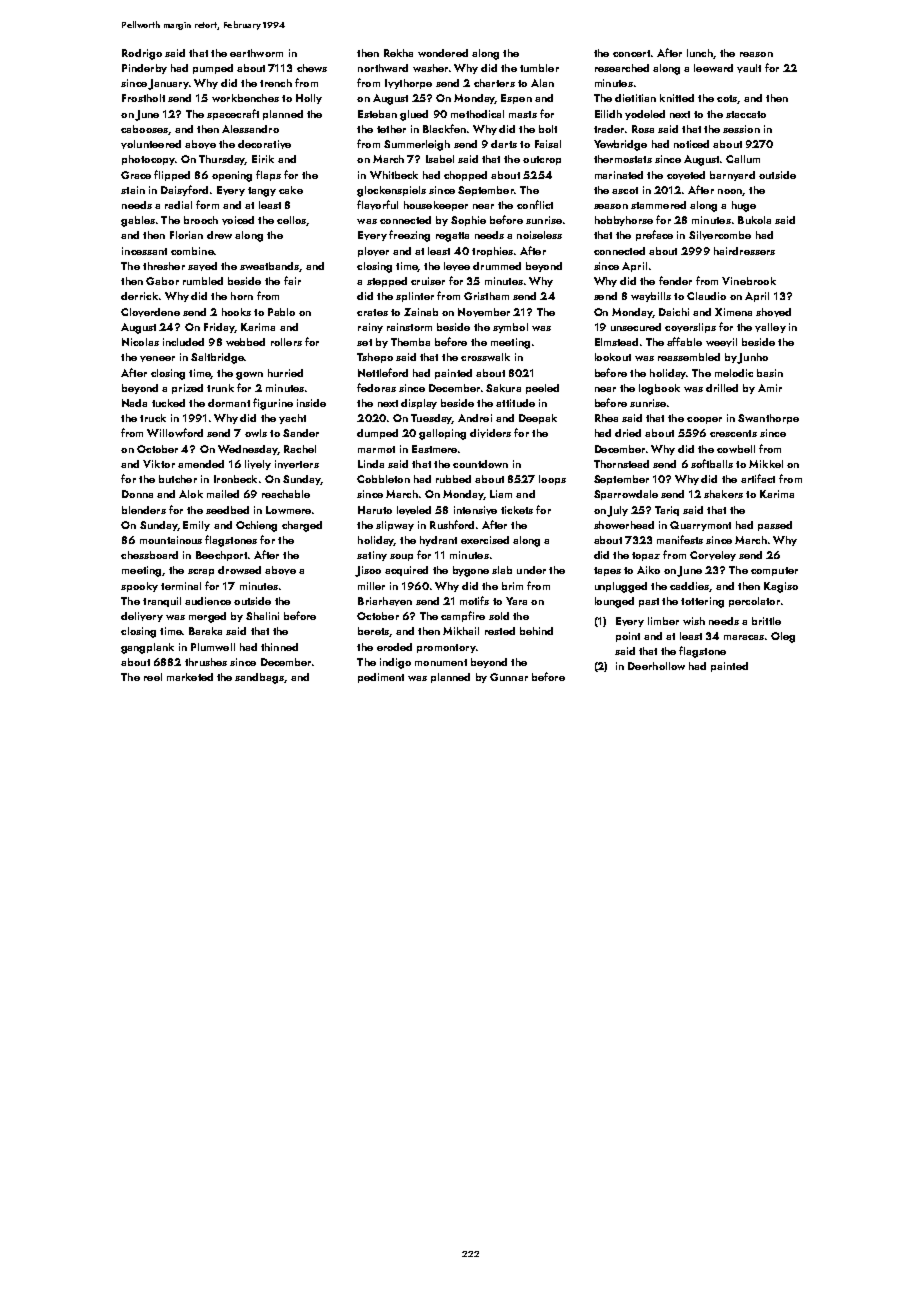  What do you see at coordinates (133, 190) in the screenshot?
I see `stain` at bounding box center [133, 190].
